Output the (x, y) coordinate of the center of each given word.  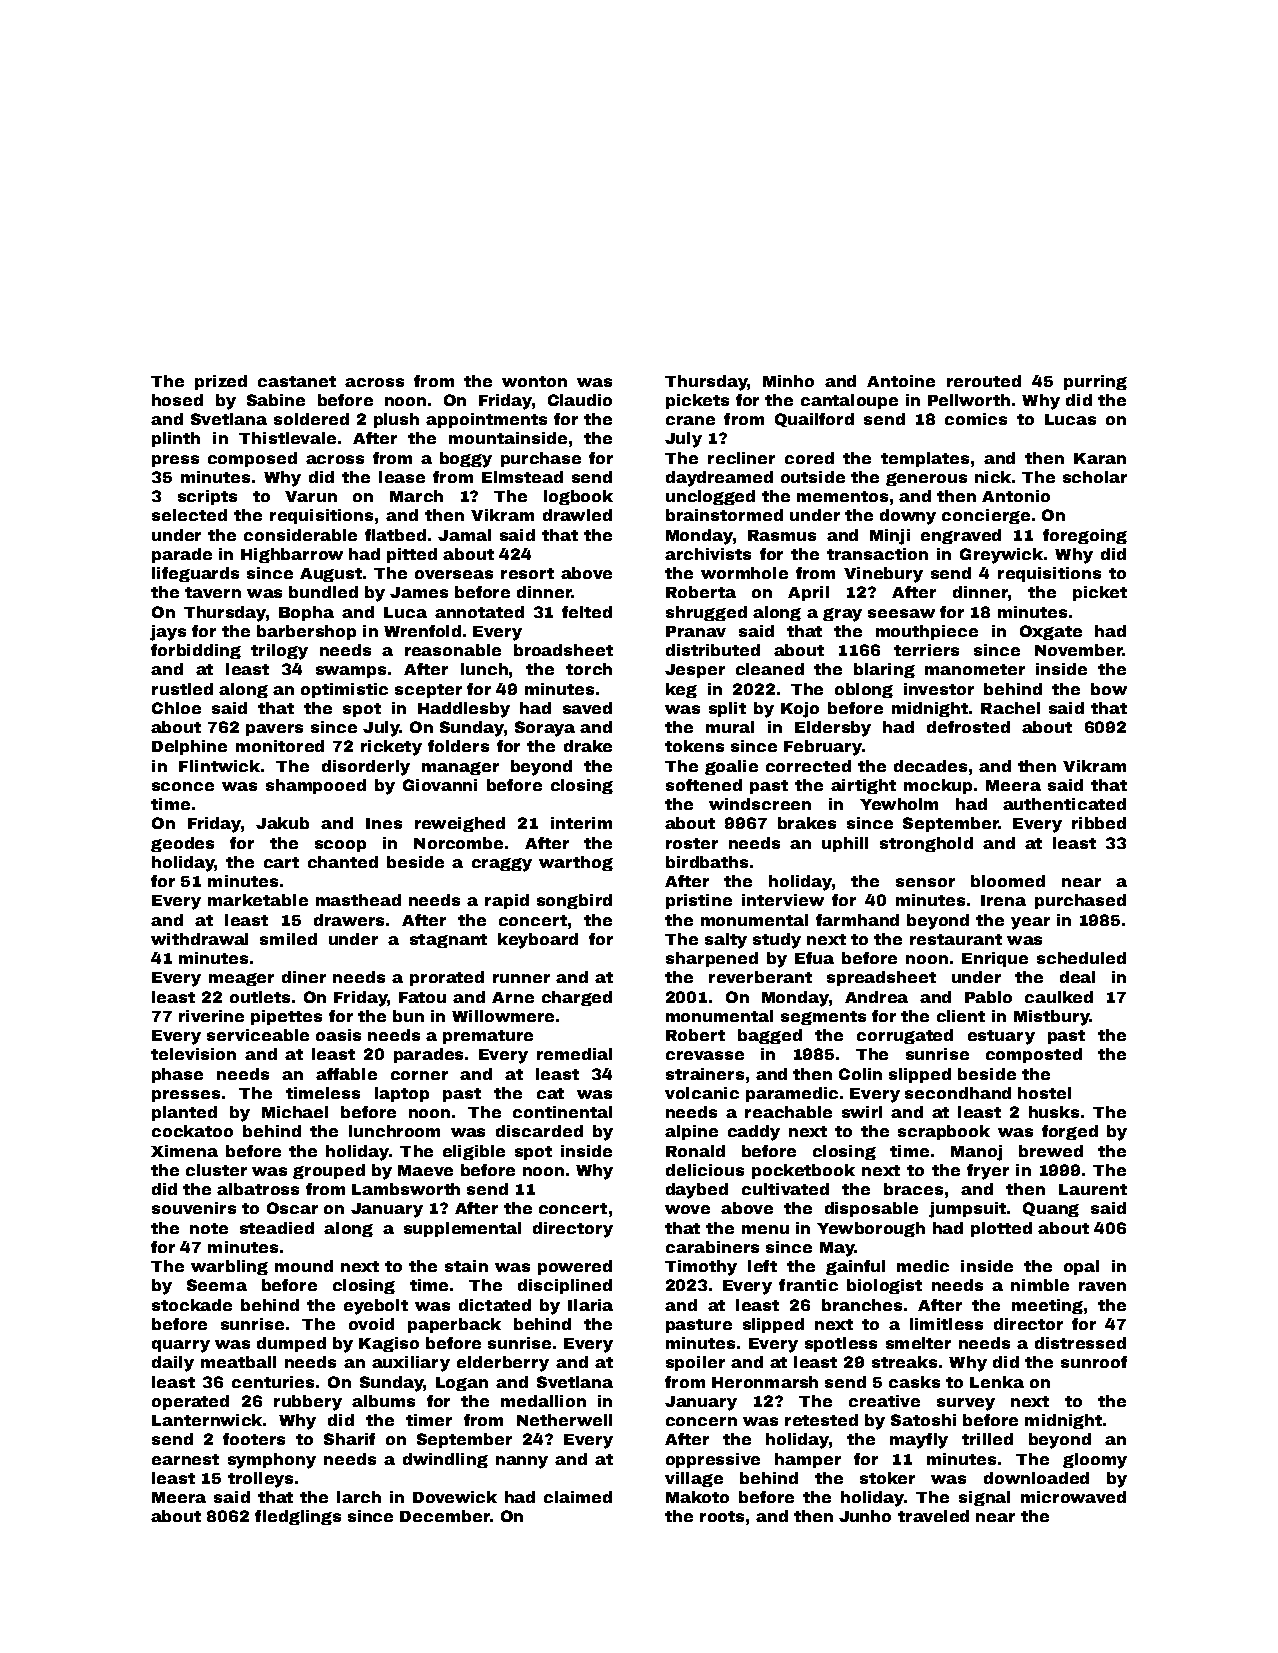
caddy (754, 1133)
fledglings (298, 1517)
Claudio (580, 400)
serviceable (258, 1035)
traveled (933, 1516)
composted (1034, 1055)
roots (722, 1516)
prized (221, 382)
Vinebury (883, 575)
